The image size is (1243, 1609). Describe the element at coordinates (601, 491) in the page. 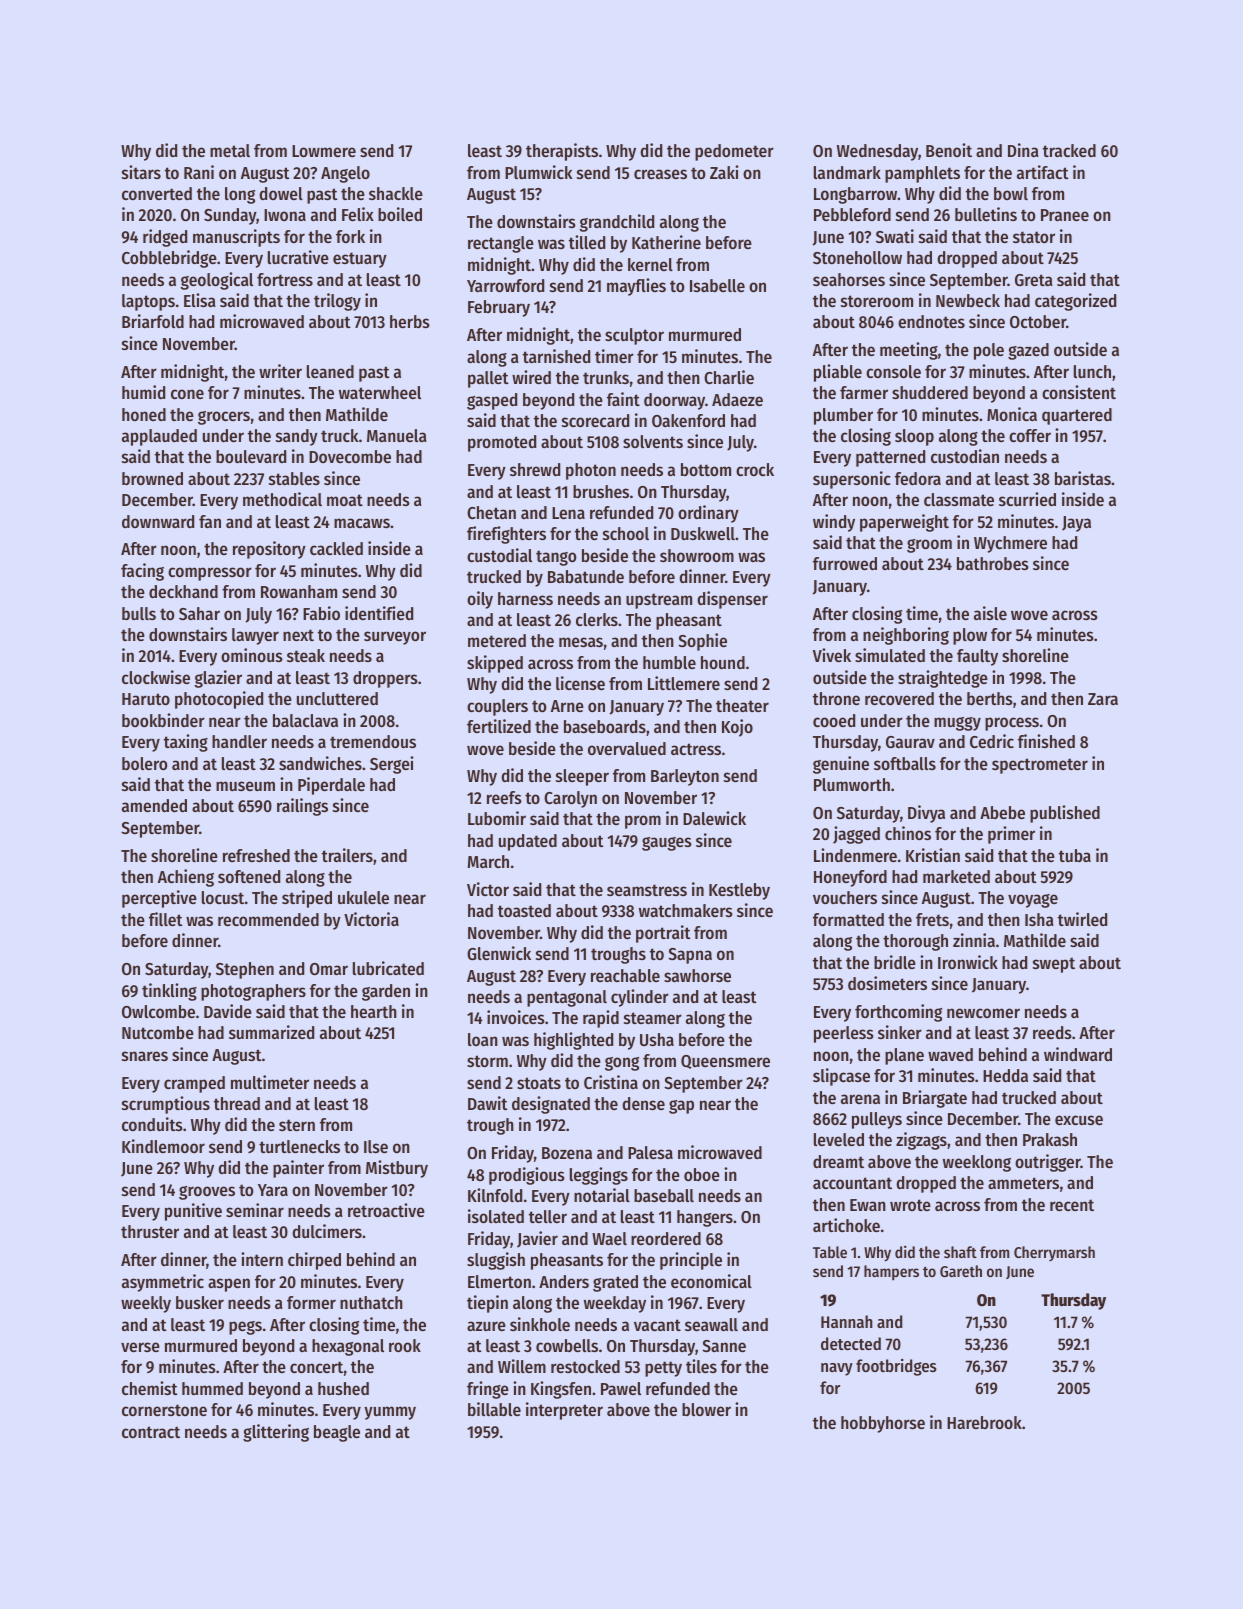

I see `brushes` at that location.
